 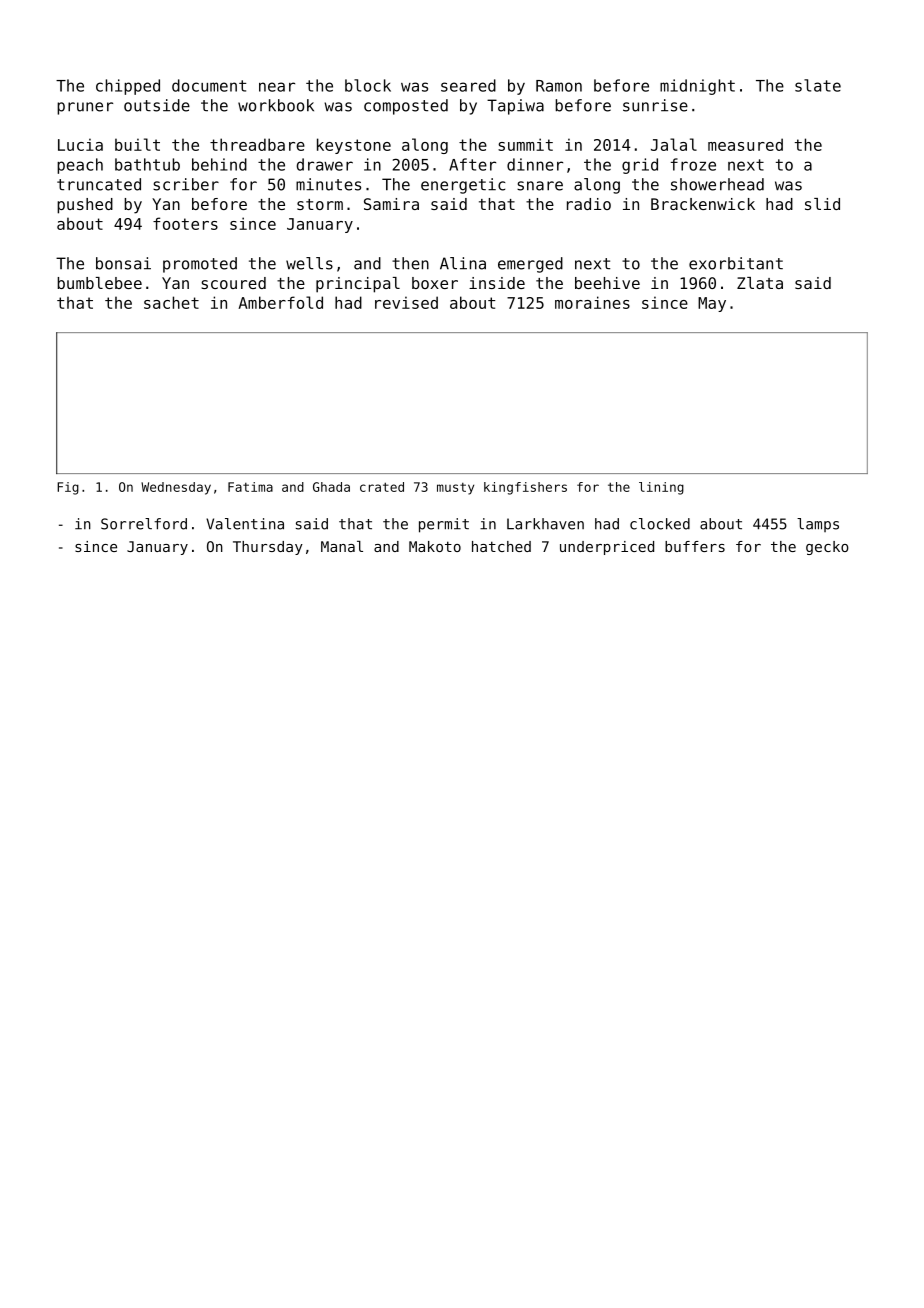 What do you see at coordinates (406, 302) in the document?
I see `revised` at bounding box center [406, 302].
